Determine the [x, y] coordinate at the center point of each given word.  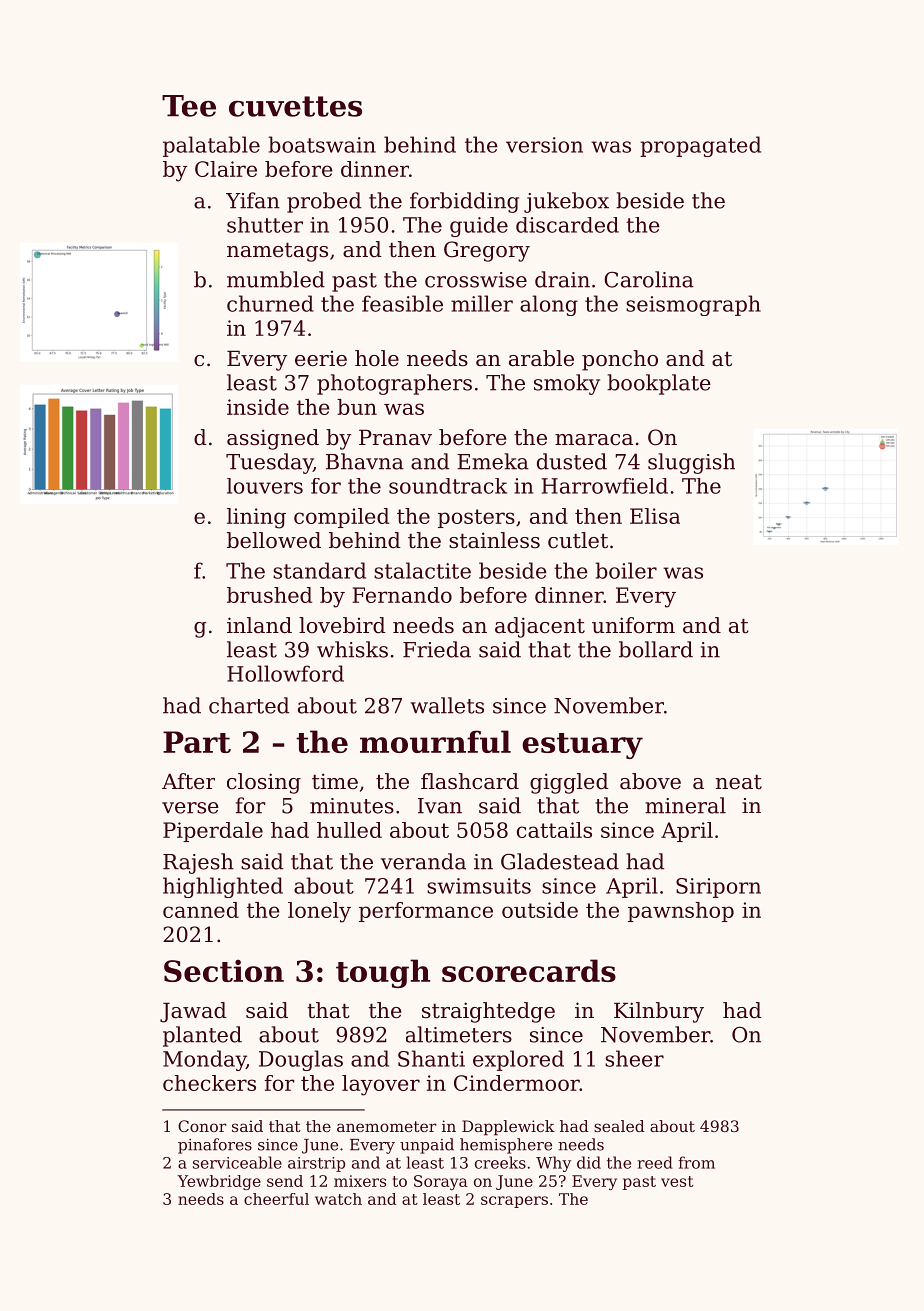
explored [518, 1060]
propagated [700, 146]
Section [224, 970]
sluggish [691, 463]
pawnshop [681, 912]
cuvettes [295, 106]
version [544, 145]
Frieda [437, 649]
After [188, 781]
